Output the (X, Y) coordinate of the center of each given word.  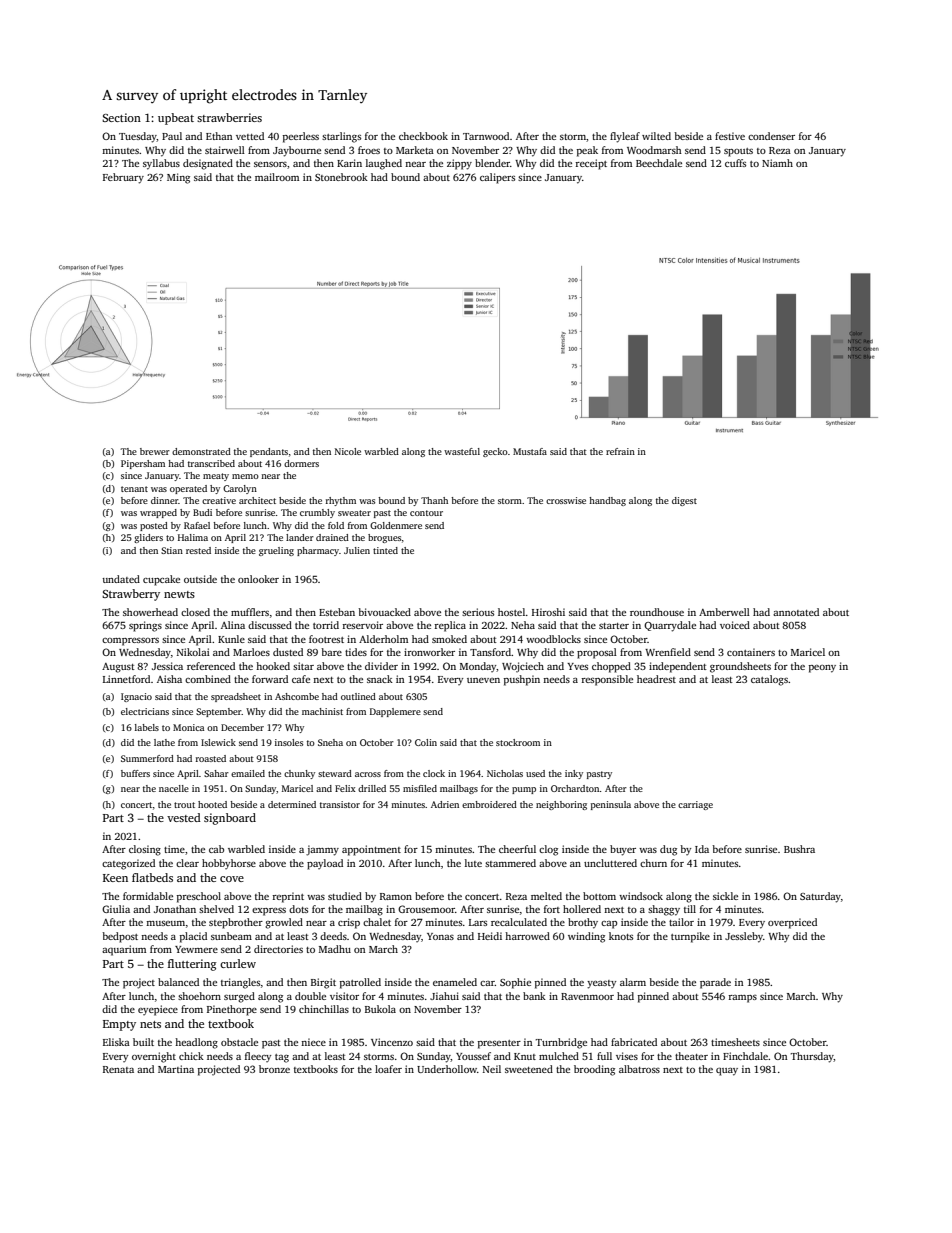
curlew (238, 963)
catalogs (769, 680)
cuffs (735, 163)
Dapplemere (395, 712)
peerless (301, 137)
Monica (188, 727)
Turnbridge (561, 1043)
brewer (155, 451)
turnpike (690, 937)
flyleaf (625, 137)
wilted (656, 136)
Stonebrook (341, 177)
